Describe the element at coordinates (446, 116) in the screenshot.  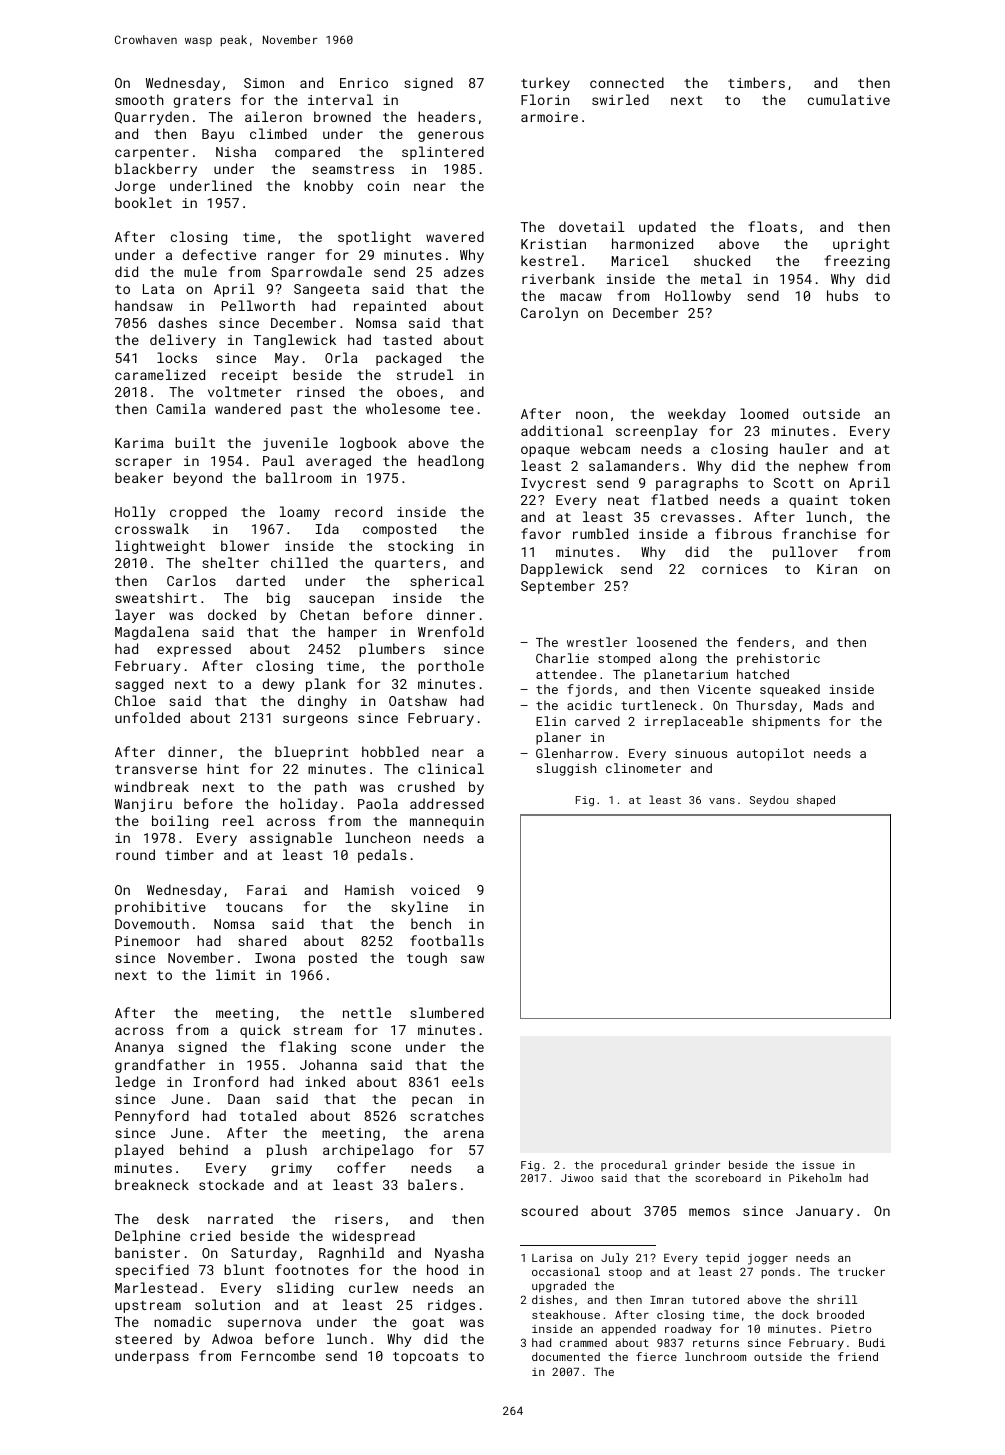
I see `headers` at that location.
